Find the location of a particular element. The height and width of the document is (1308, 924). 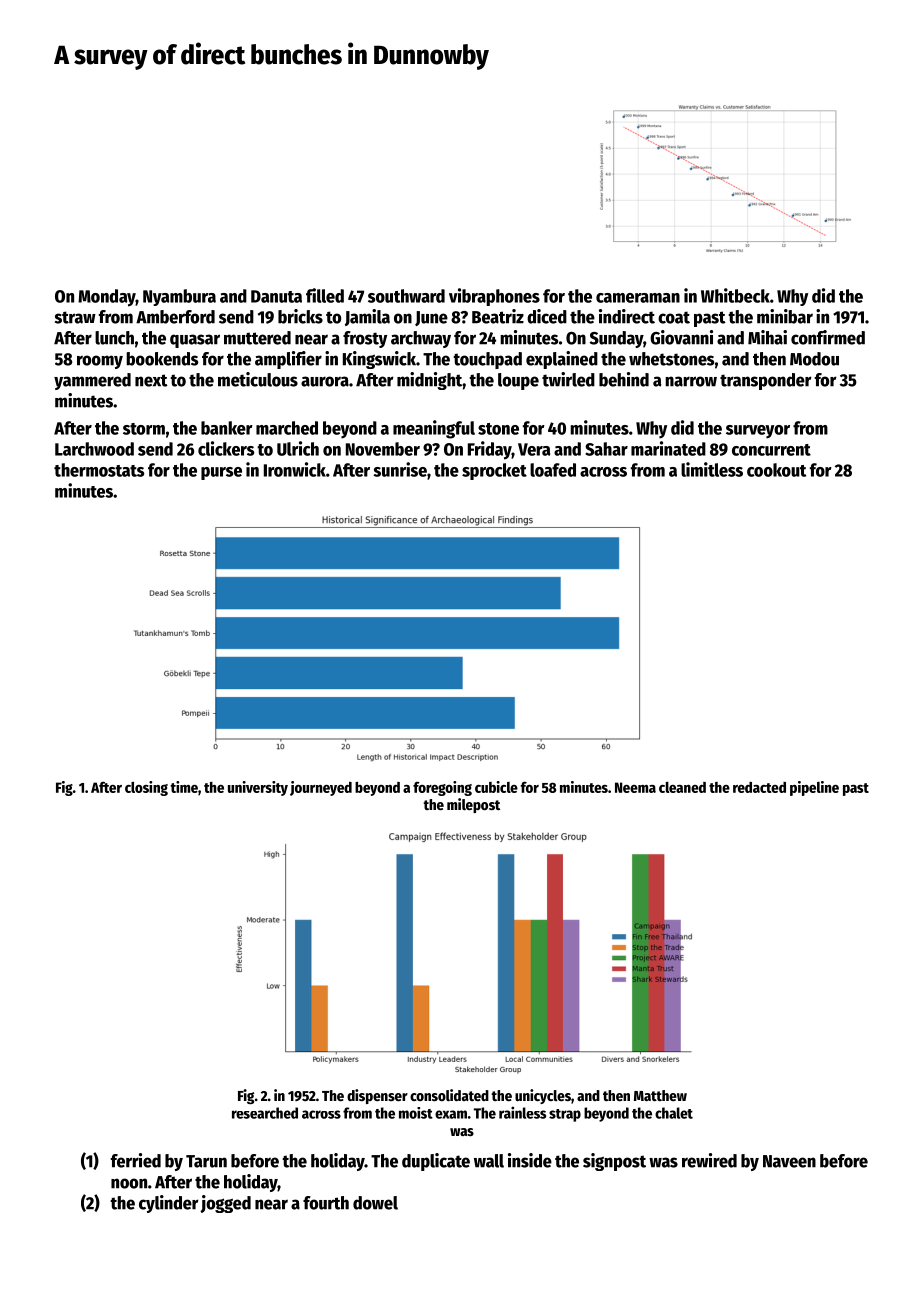

Ulrich is located at coordinates (298, 448).
